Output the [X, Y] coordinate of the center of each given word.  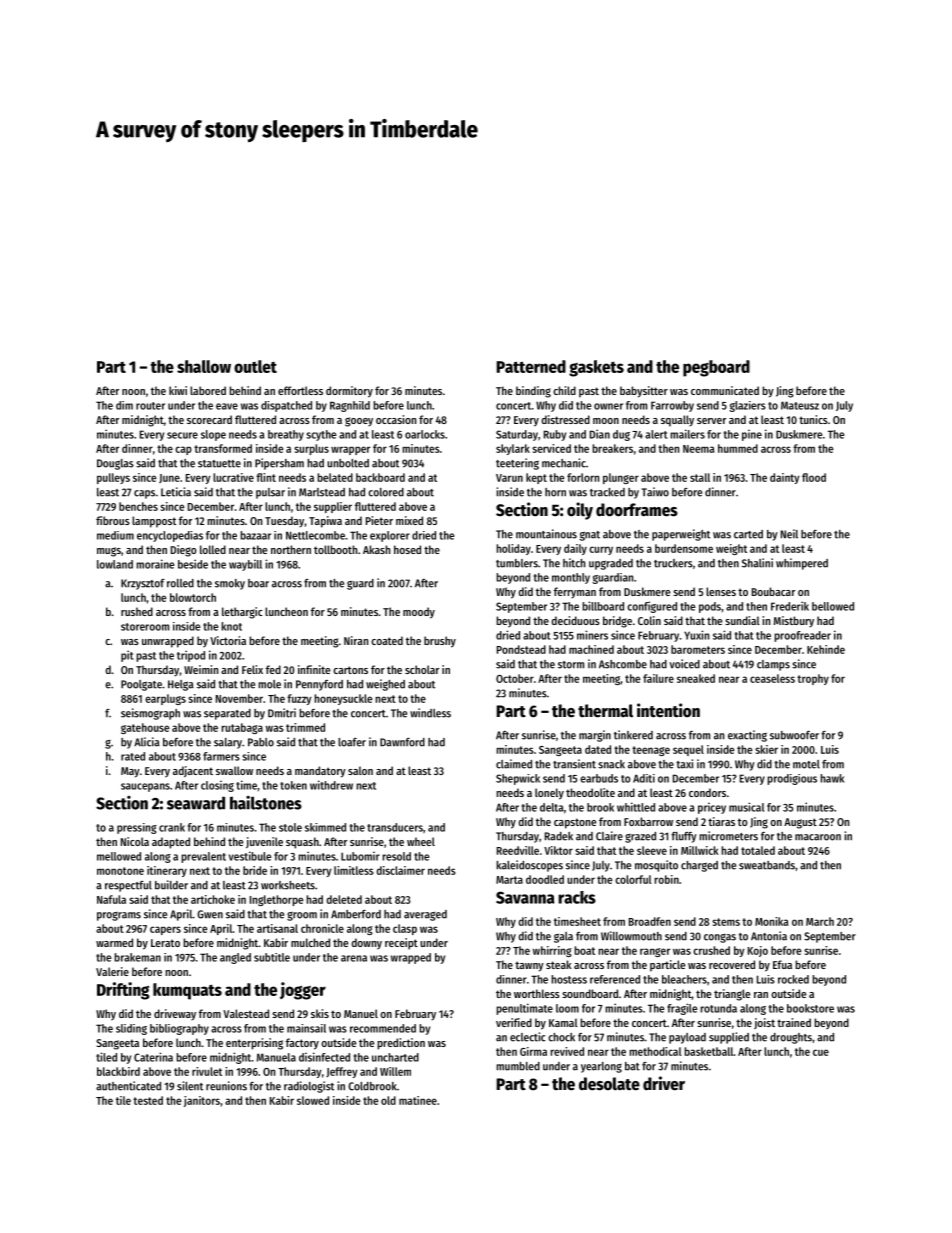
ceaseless [772, 678]
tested [148, 1100]
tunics [813, 419]
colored [386, 492]
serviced [551, 448]
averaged [425, 915]
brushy [440, 642]
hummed [738, 448]
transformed [223, 448]
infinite [314, 669]
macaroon [818, 837]
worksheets [288, 885]
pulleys [113, 478]
